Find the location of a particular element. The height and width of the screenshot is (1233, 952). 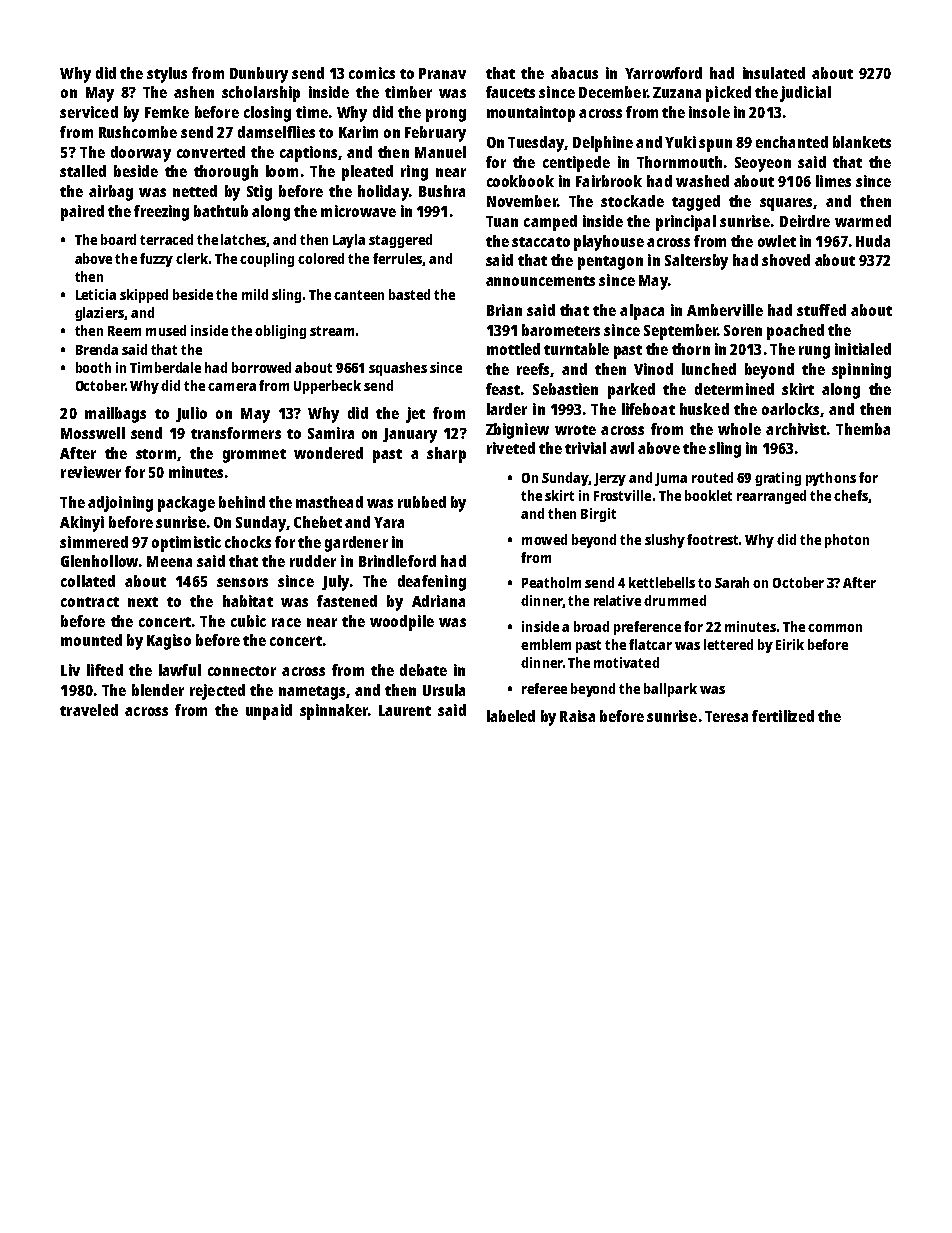

limes is located at coordinates (833, 181).
